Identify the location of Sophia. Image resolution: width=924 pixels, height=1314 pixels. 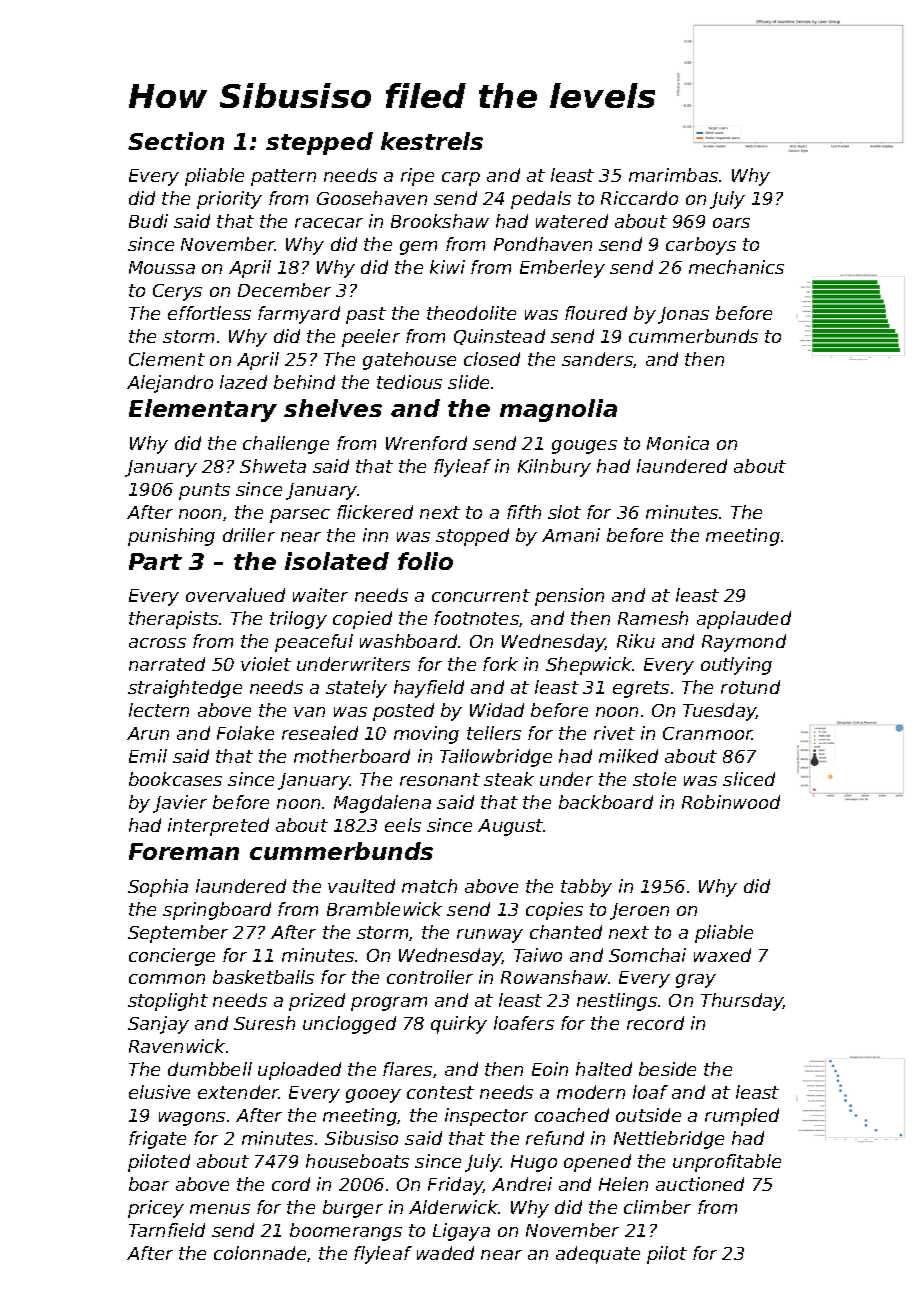
(158, 888).
